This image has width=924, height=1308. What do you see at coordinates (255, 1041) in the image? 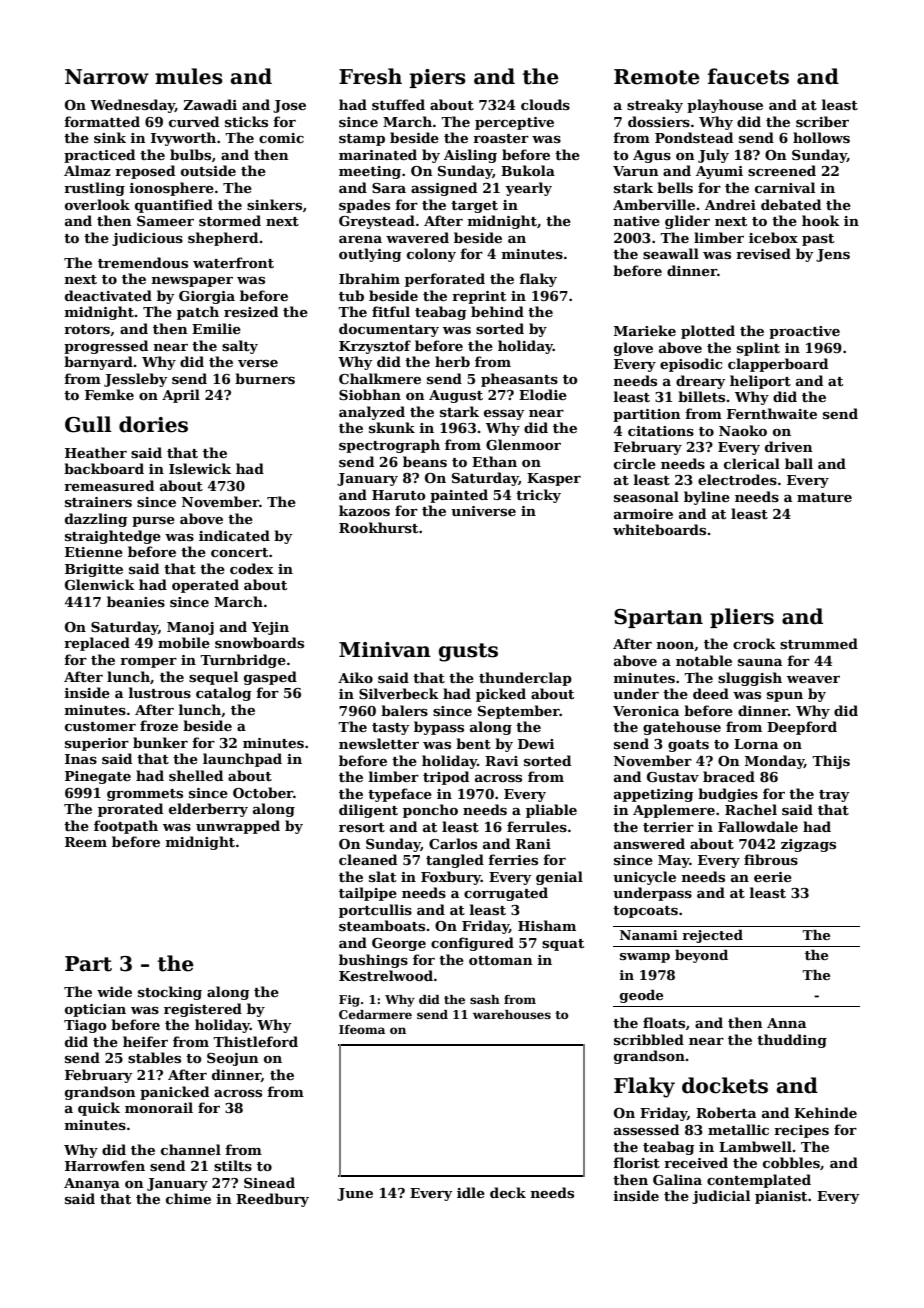
I see `Thistleford` at bounding box center [255, 1041].
